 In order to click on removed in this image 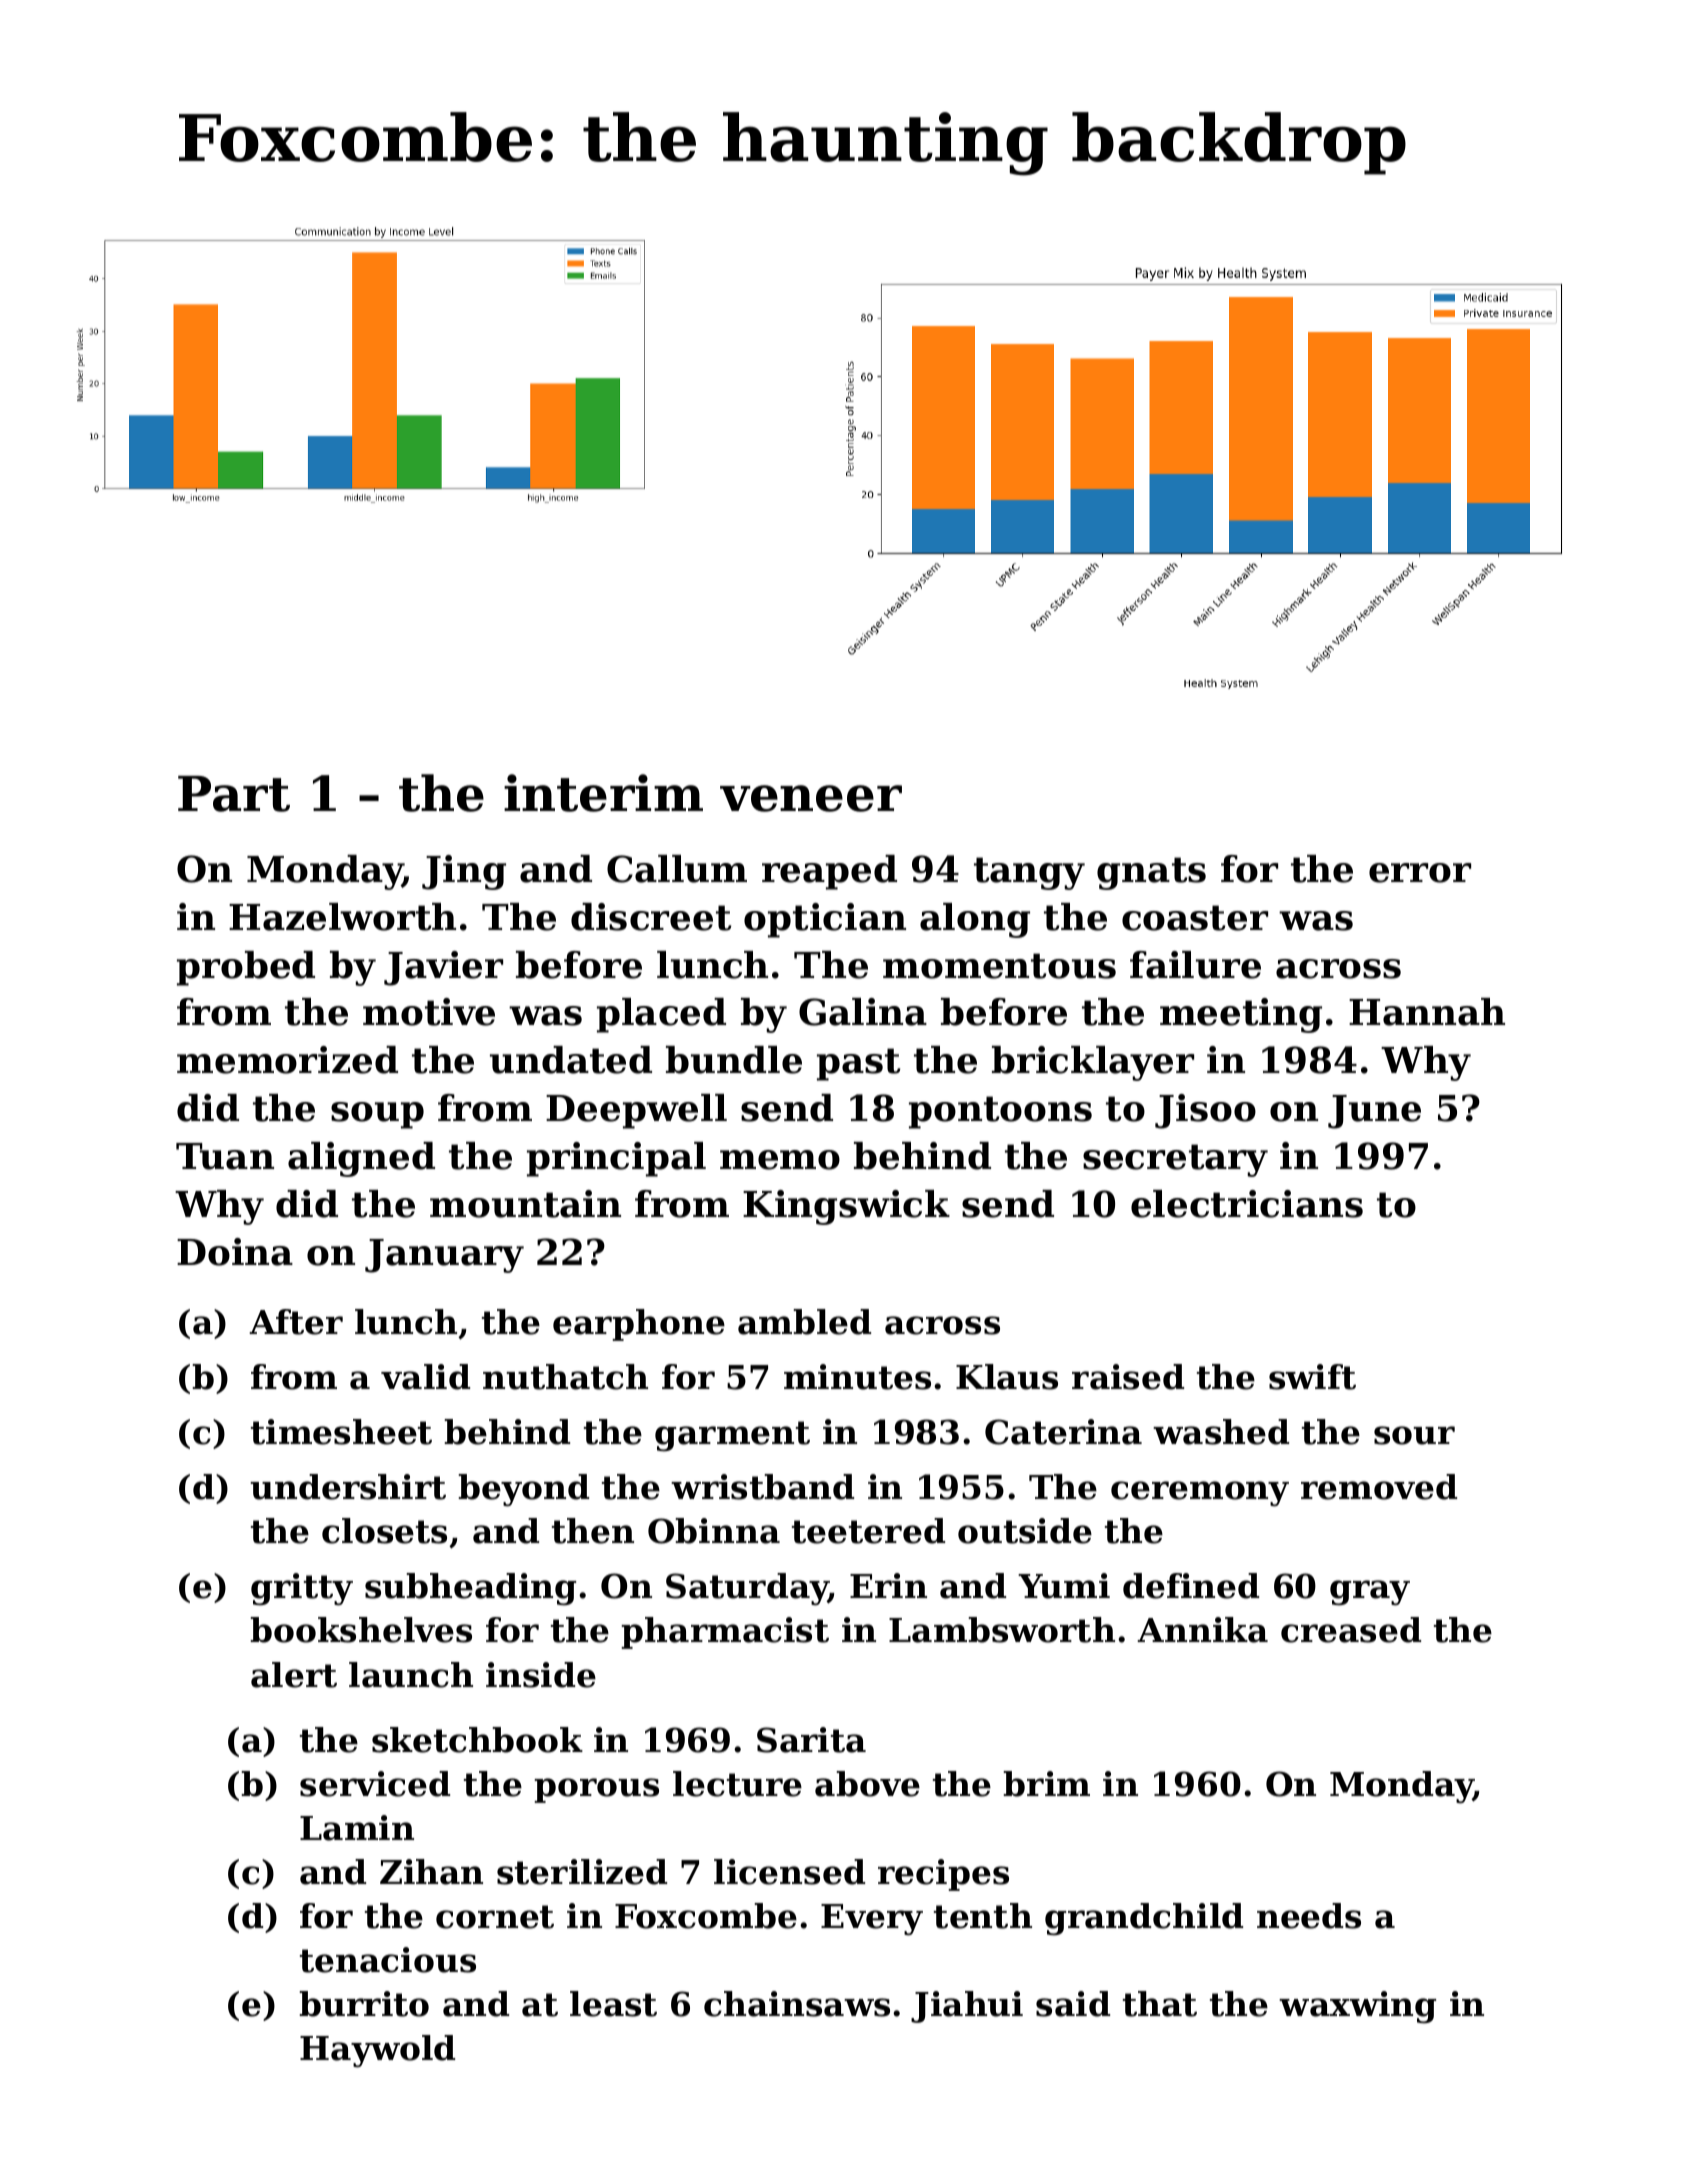, I will do `click(1379, 1487)`.
